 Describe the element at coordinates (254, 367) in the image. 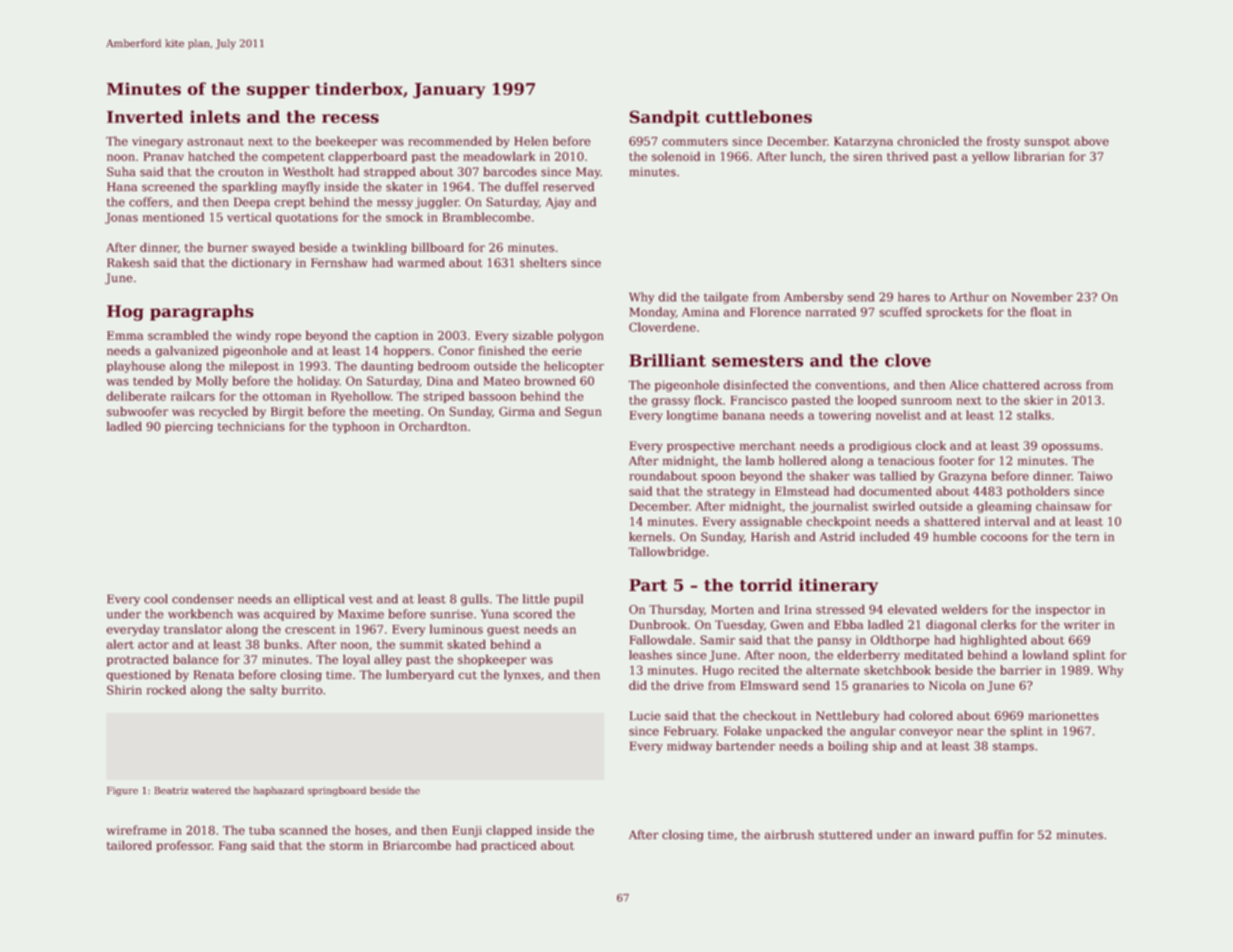

I see `milepost` at that location.
